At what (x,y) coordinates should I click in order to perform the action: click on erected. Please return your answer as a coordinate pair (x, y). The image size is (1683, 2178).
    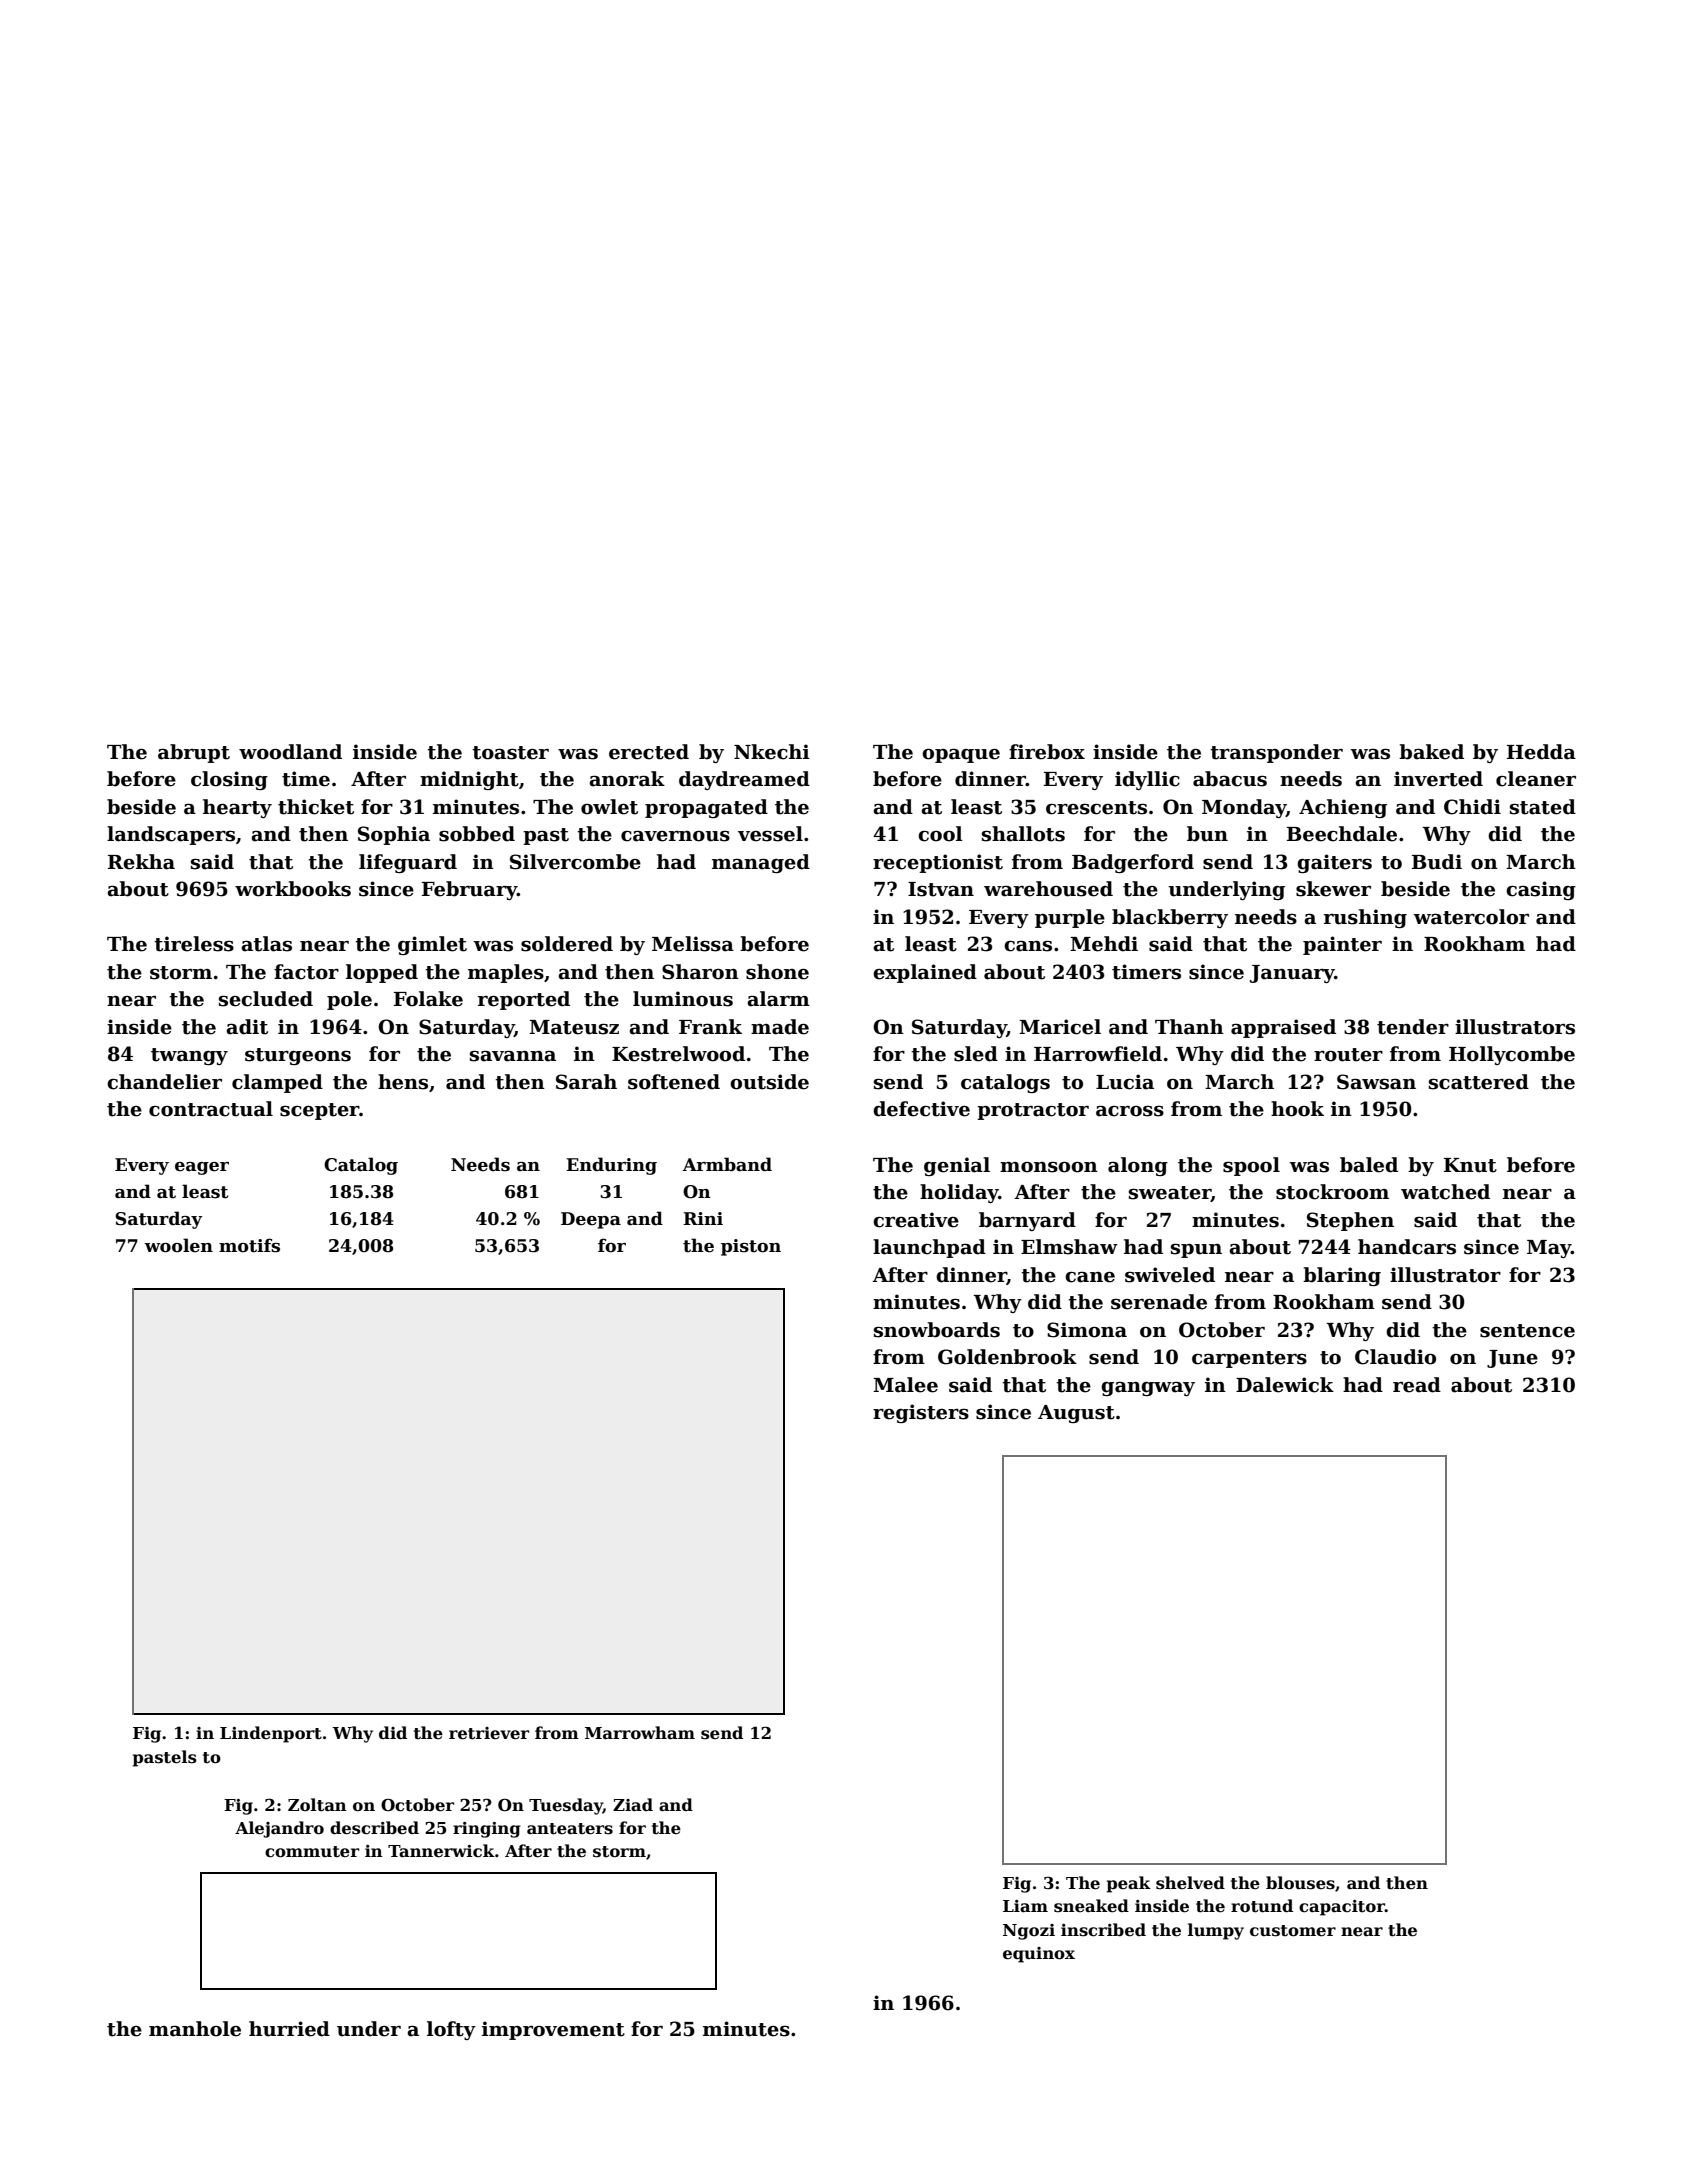
    Looking at the image, I should click on (649, 752).
